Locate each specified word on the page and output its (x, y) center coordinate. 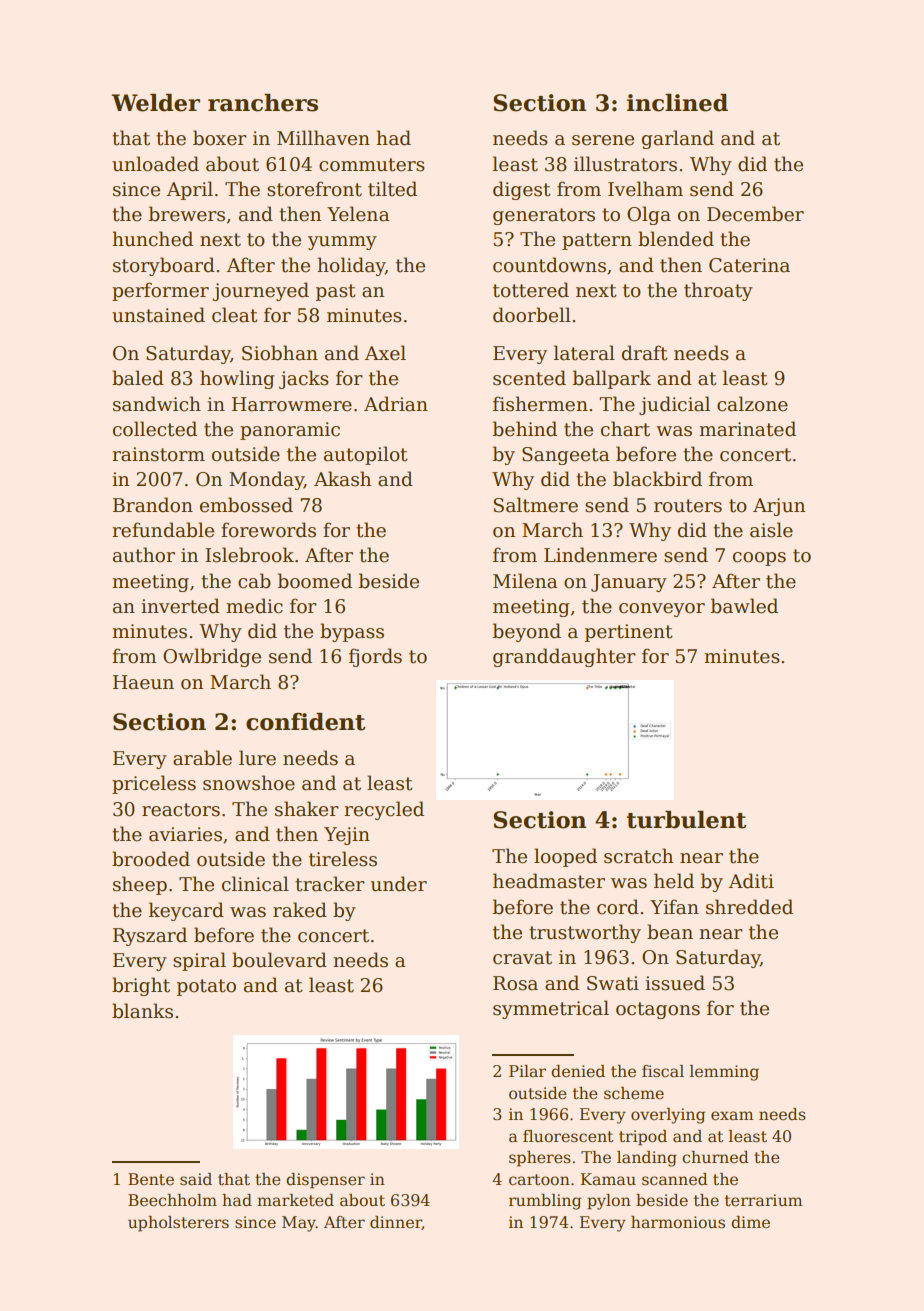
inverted (180, 606)
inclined (677, 103)
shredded (749, 907)
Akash (342, 479)
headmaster (549, 881)
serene (603, 140)
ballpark (612, 379)
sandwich (157, 404)
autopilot (366, 455)
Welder (155, 103)
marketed (295, 1200)
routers (688, 506)
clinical (255, 884)
